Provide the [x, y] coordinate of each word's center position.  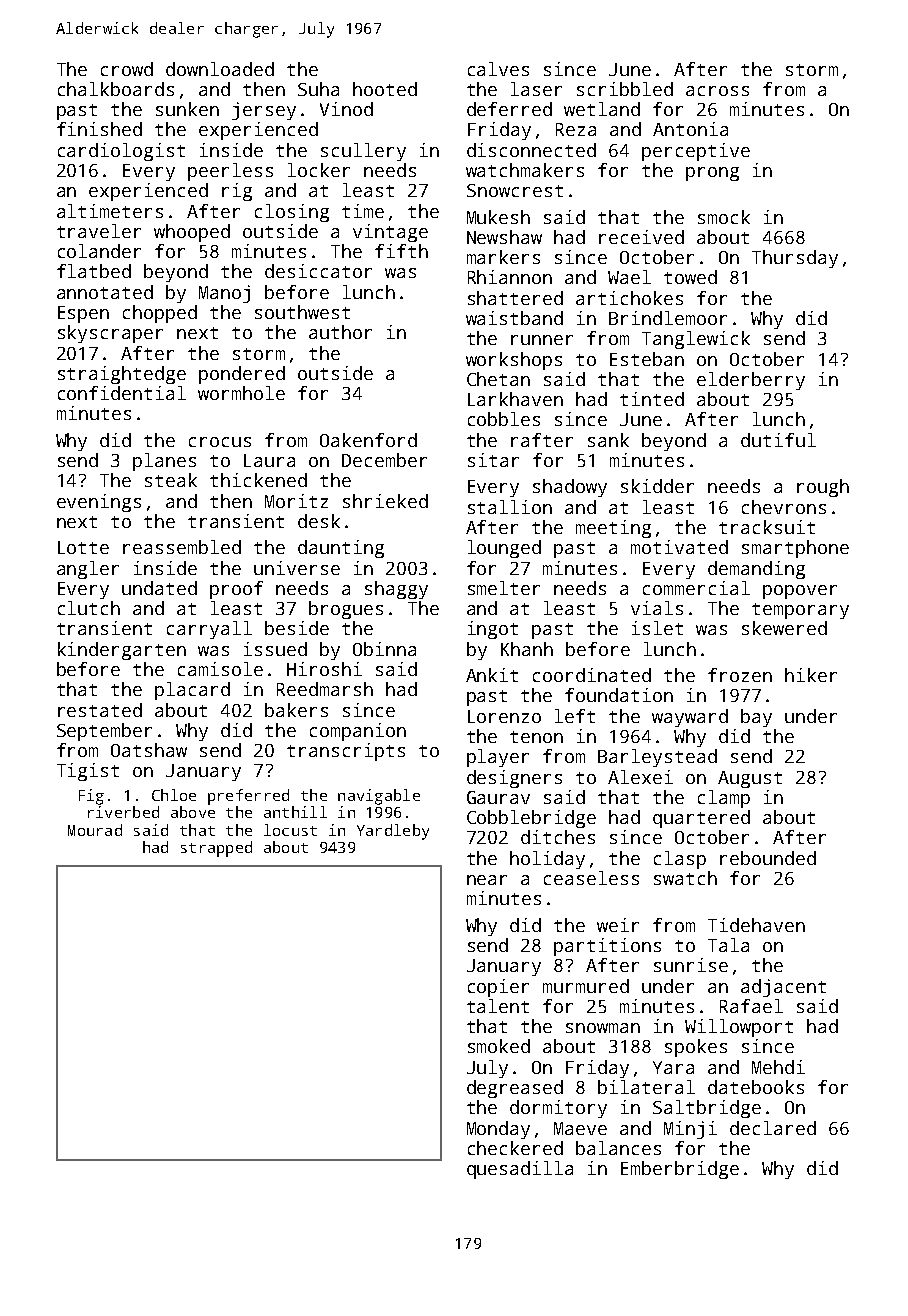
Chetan [498, 379]
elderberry [751, 381]
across [717, 91]
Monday [498, 1130]
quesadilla [520, 1170]
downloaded [220, 69]
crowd [127, 69]
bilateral [646, 1087]
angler [88, 570]
